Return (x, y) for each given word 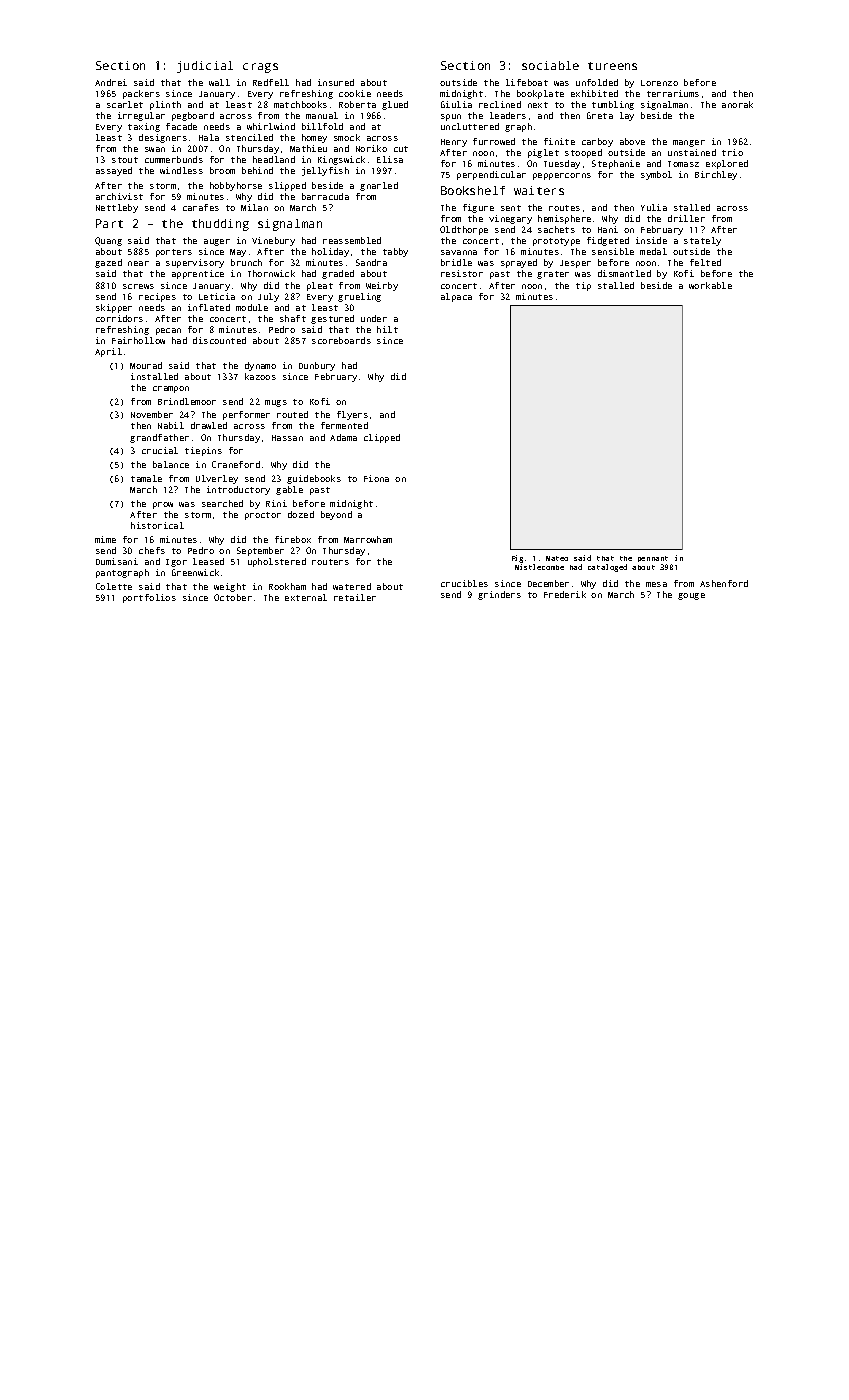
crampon (171, 389)
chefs (152, 550)
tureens (612, 66)
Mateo (557, 558)
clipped (382, 438)
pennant (653, 559)
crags (260, 68)
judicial (205, 67)
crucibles (464, 583)
